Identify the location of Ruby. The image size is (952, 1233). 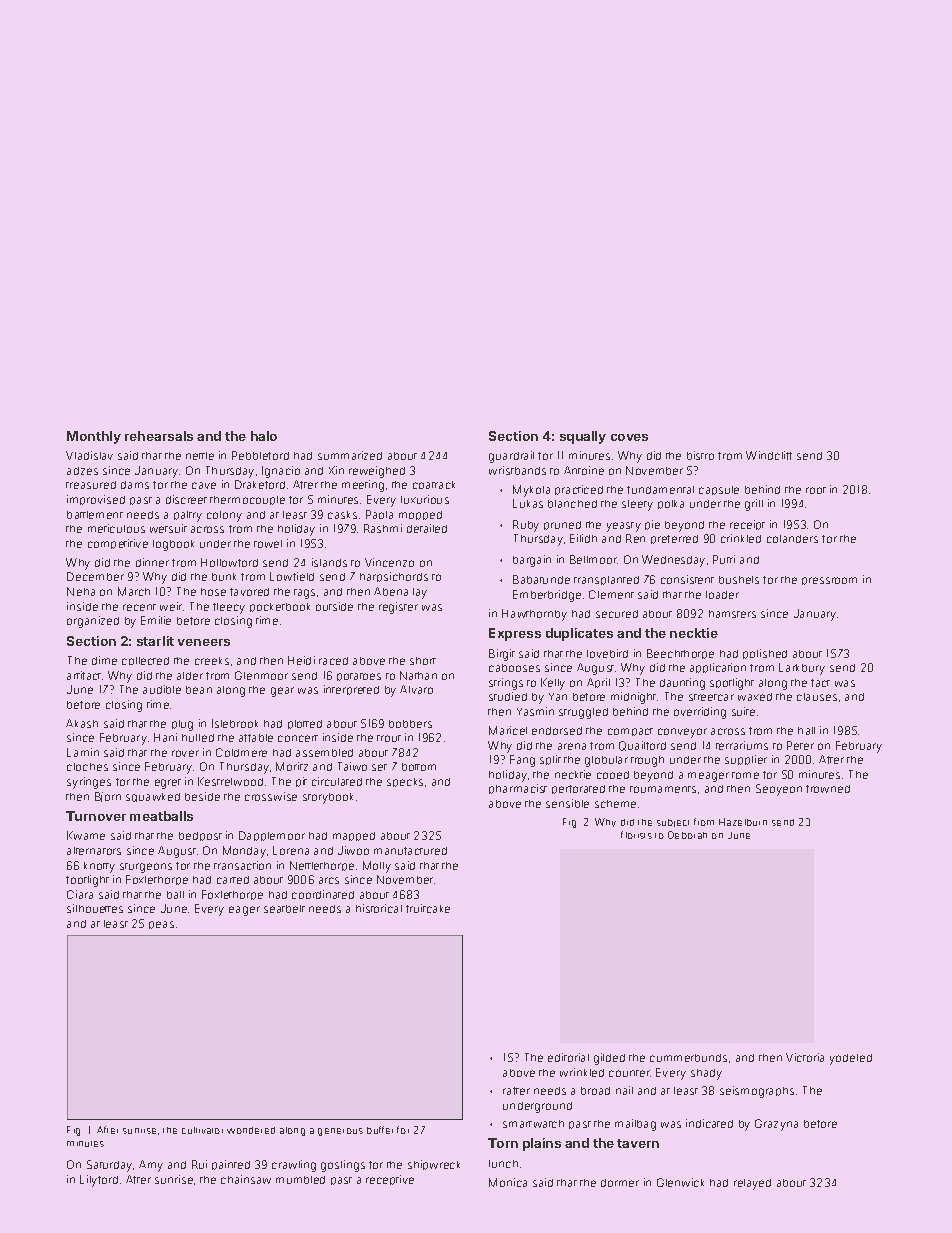
(526, 526).
